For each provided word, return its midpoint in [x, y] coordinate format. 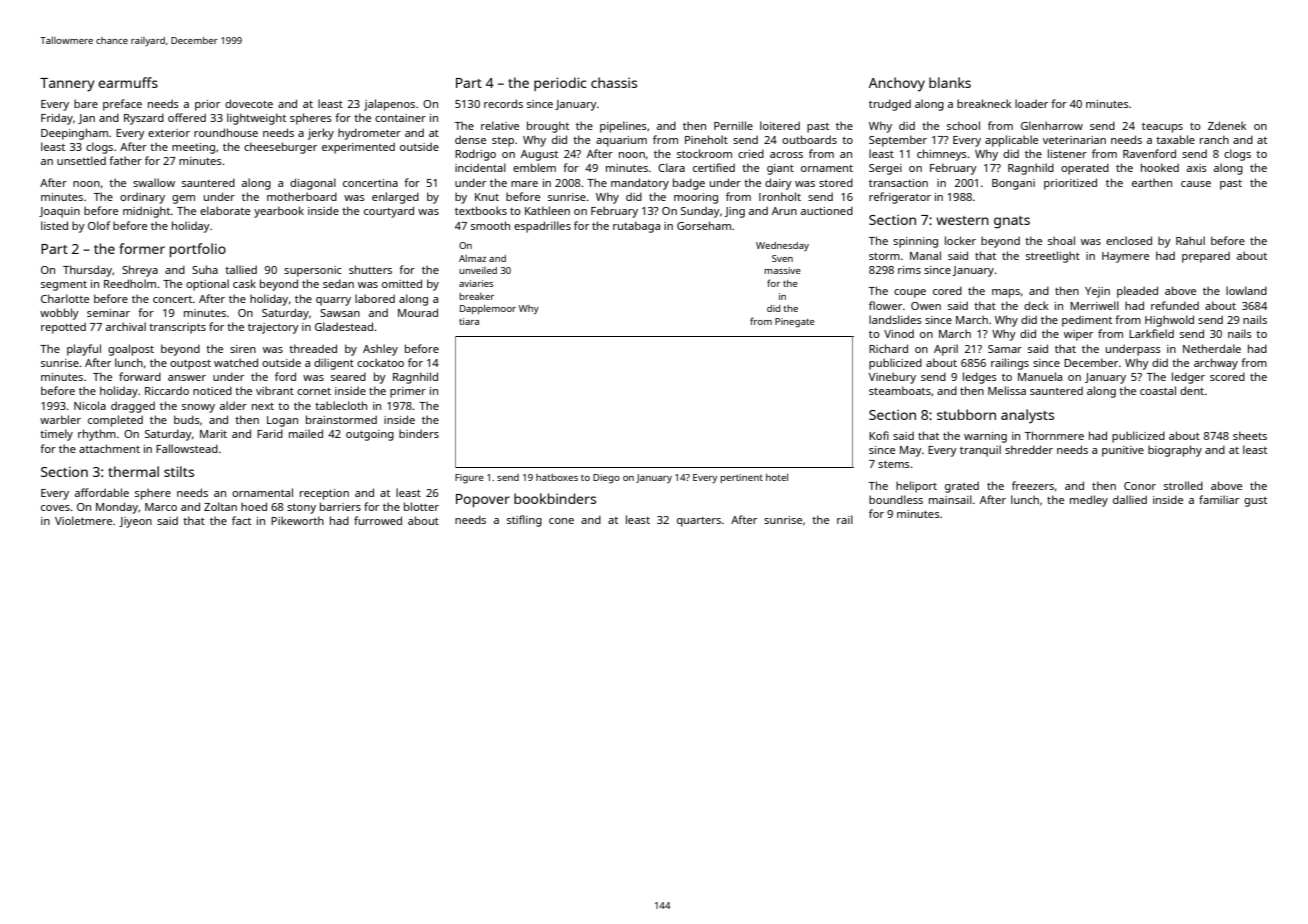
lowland [1246, 290]
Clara [671, 167]
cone [561, 521]
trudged [890, 105]
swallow [154, 182]
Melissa [1007, 390]
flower [885, 305]
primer [408, 392]
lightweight [256, 119]
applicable [1011, 141]
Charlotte [65, 298]
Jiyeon [135, 522]
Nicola [90, 405]
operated [1085, 169]
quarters [699, 522]
